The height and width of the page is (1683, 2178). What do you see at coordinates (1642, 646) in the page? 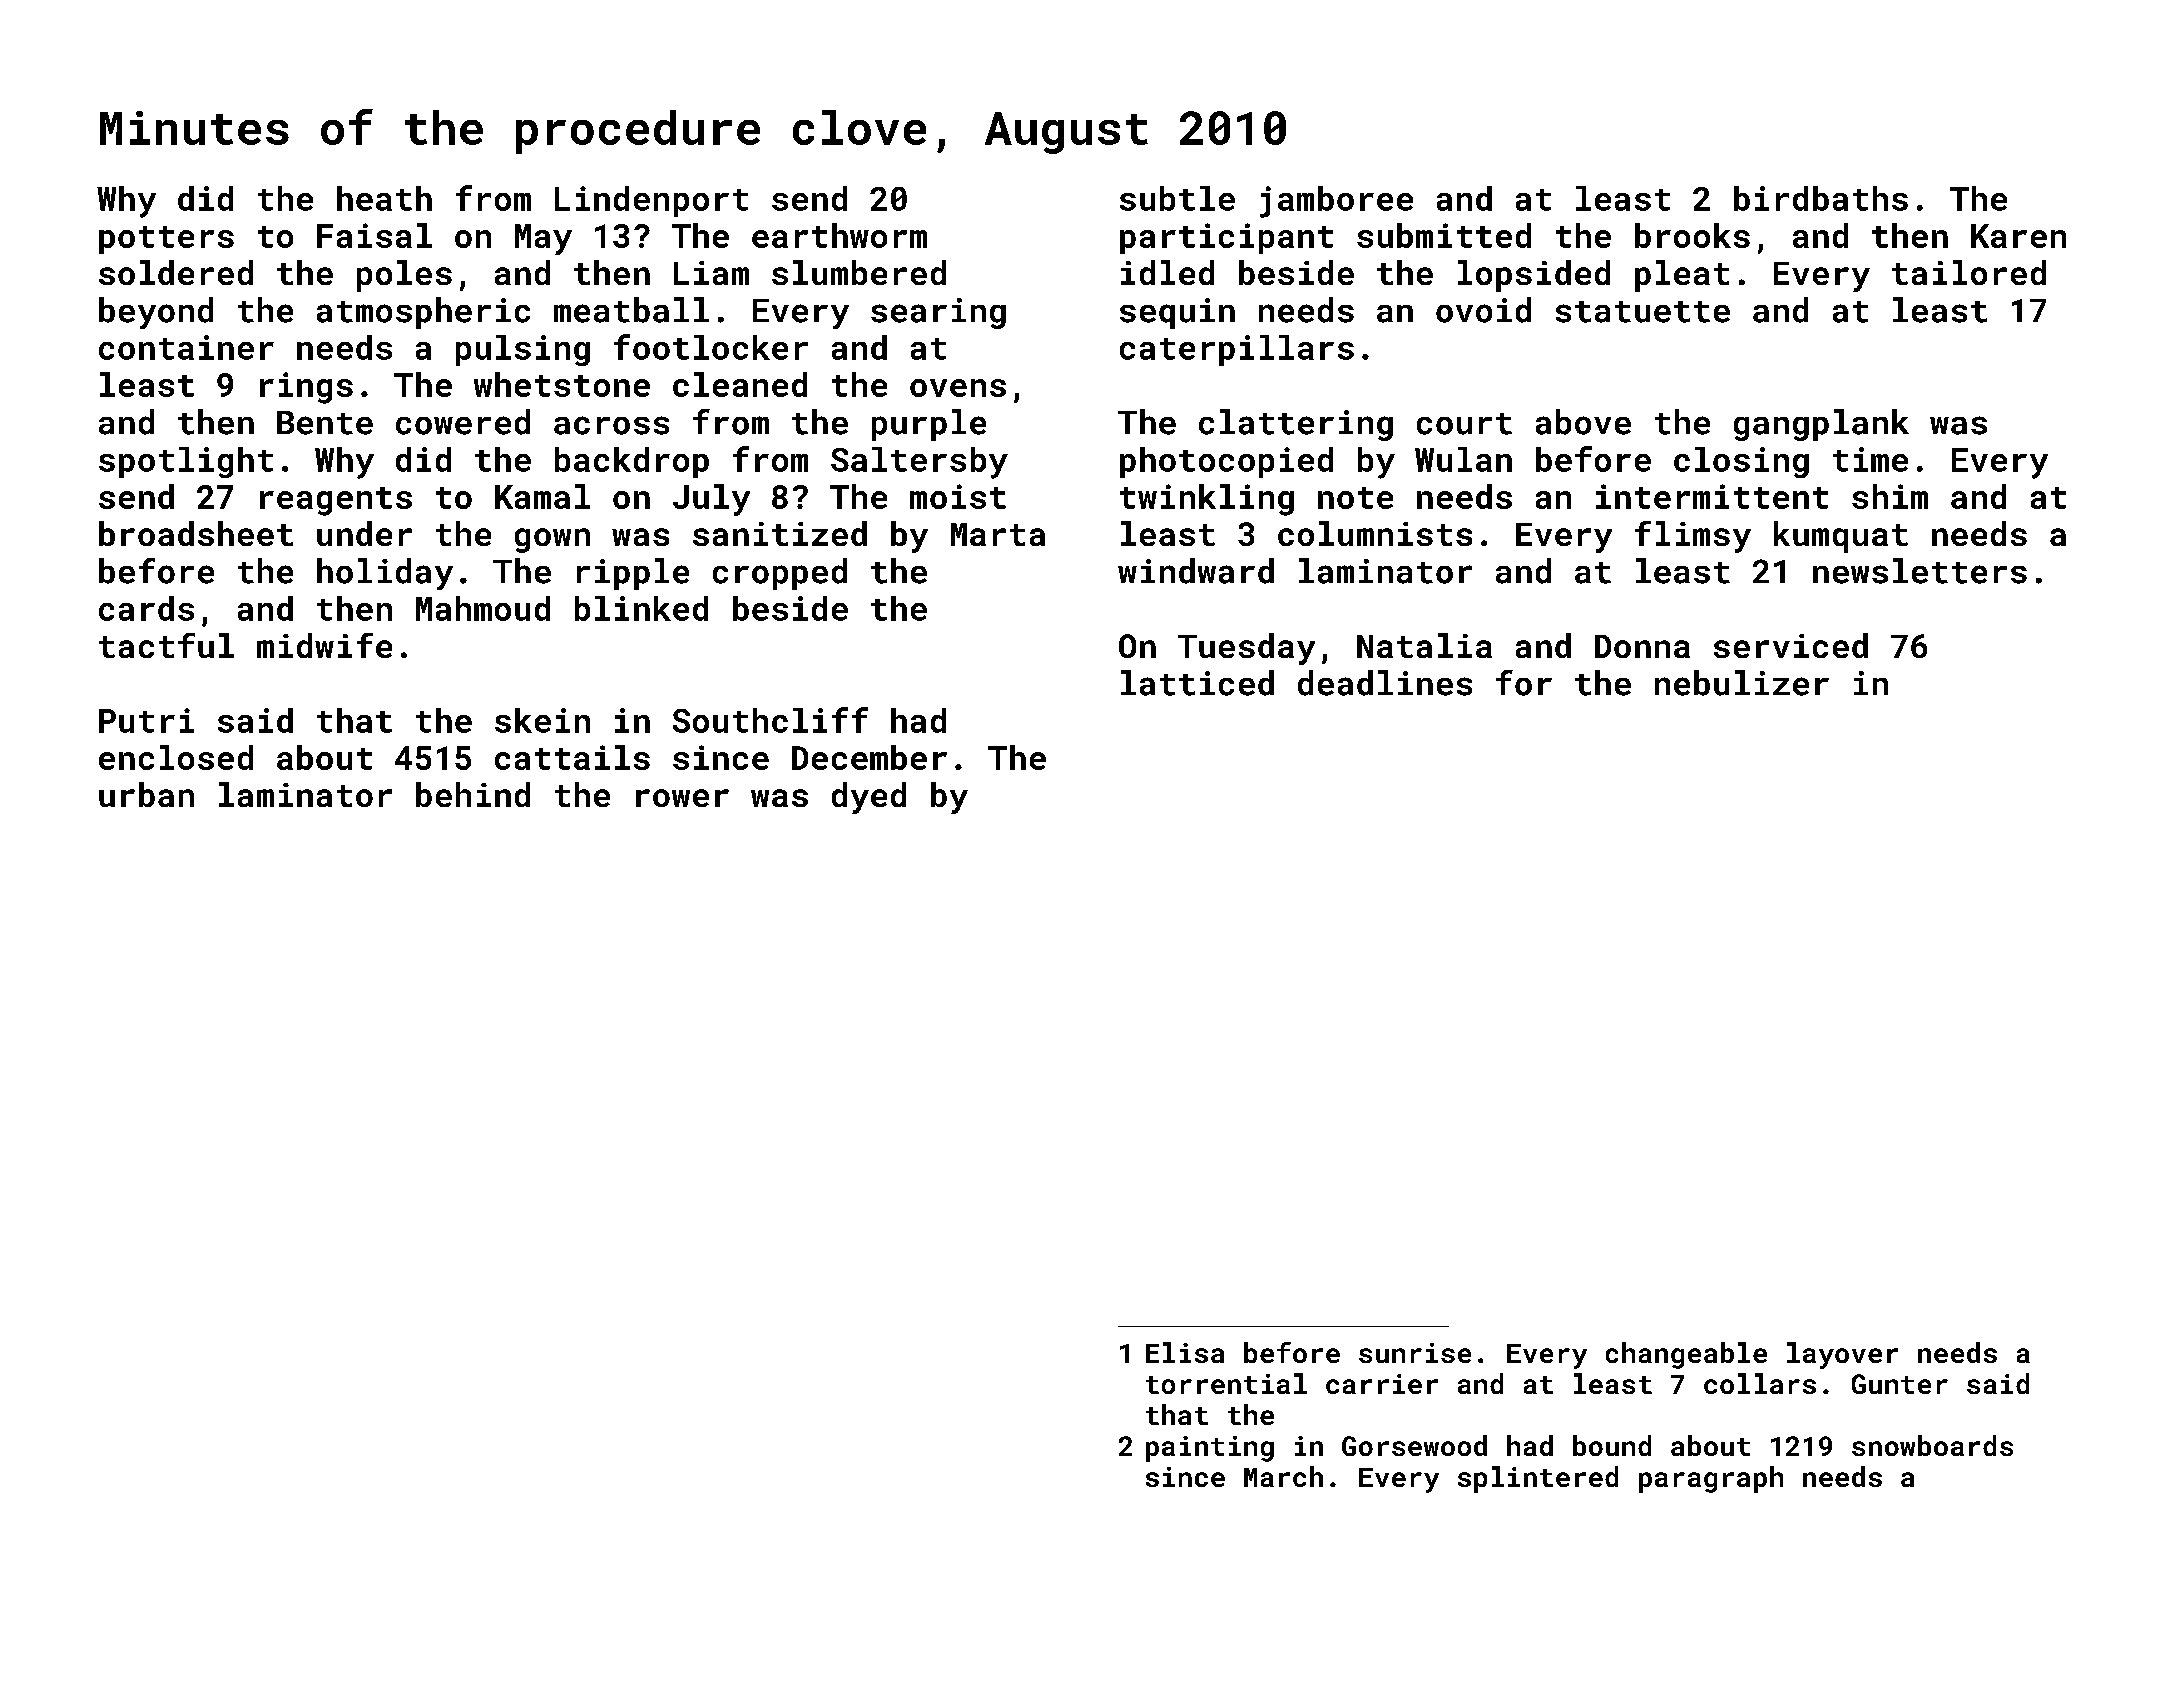
I see `Donna` at bounding box center [1642, 646].
